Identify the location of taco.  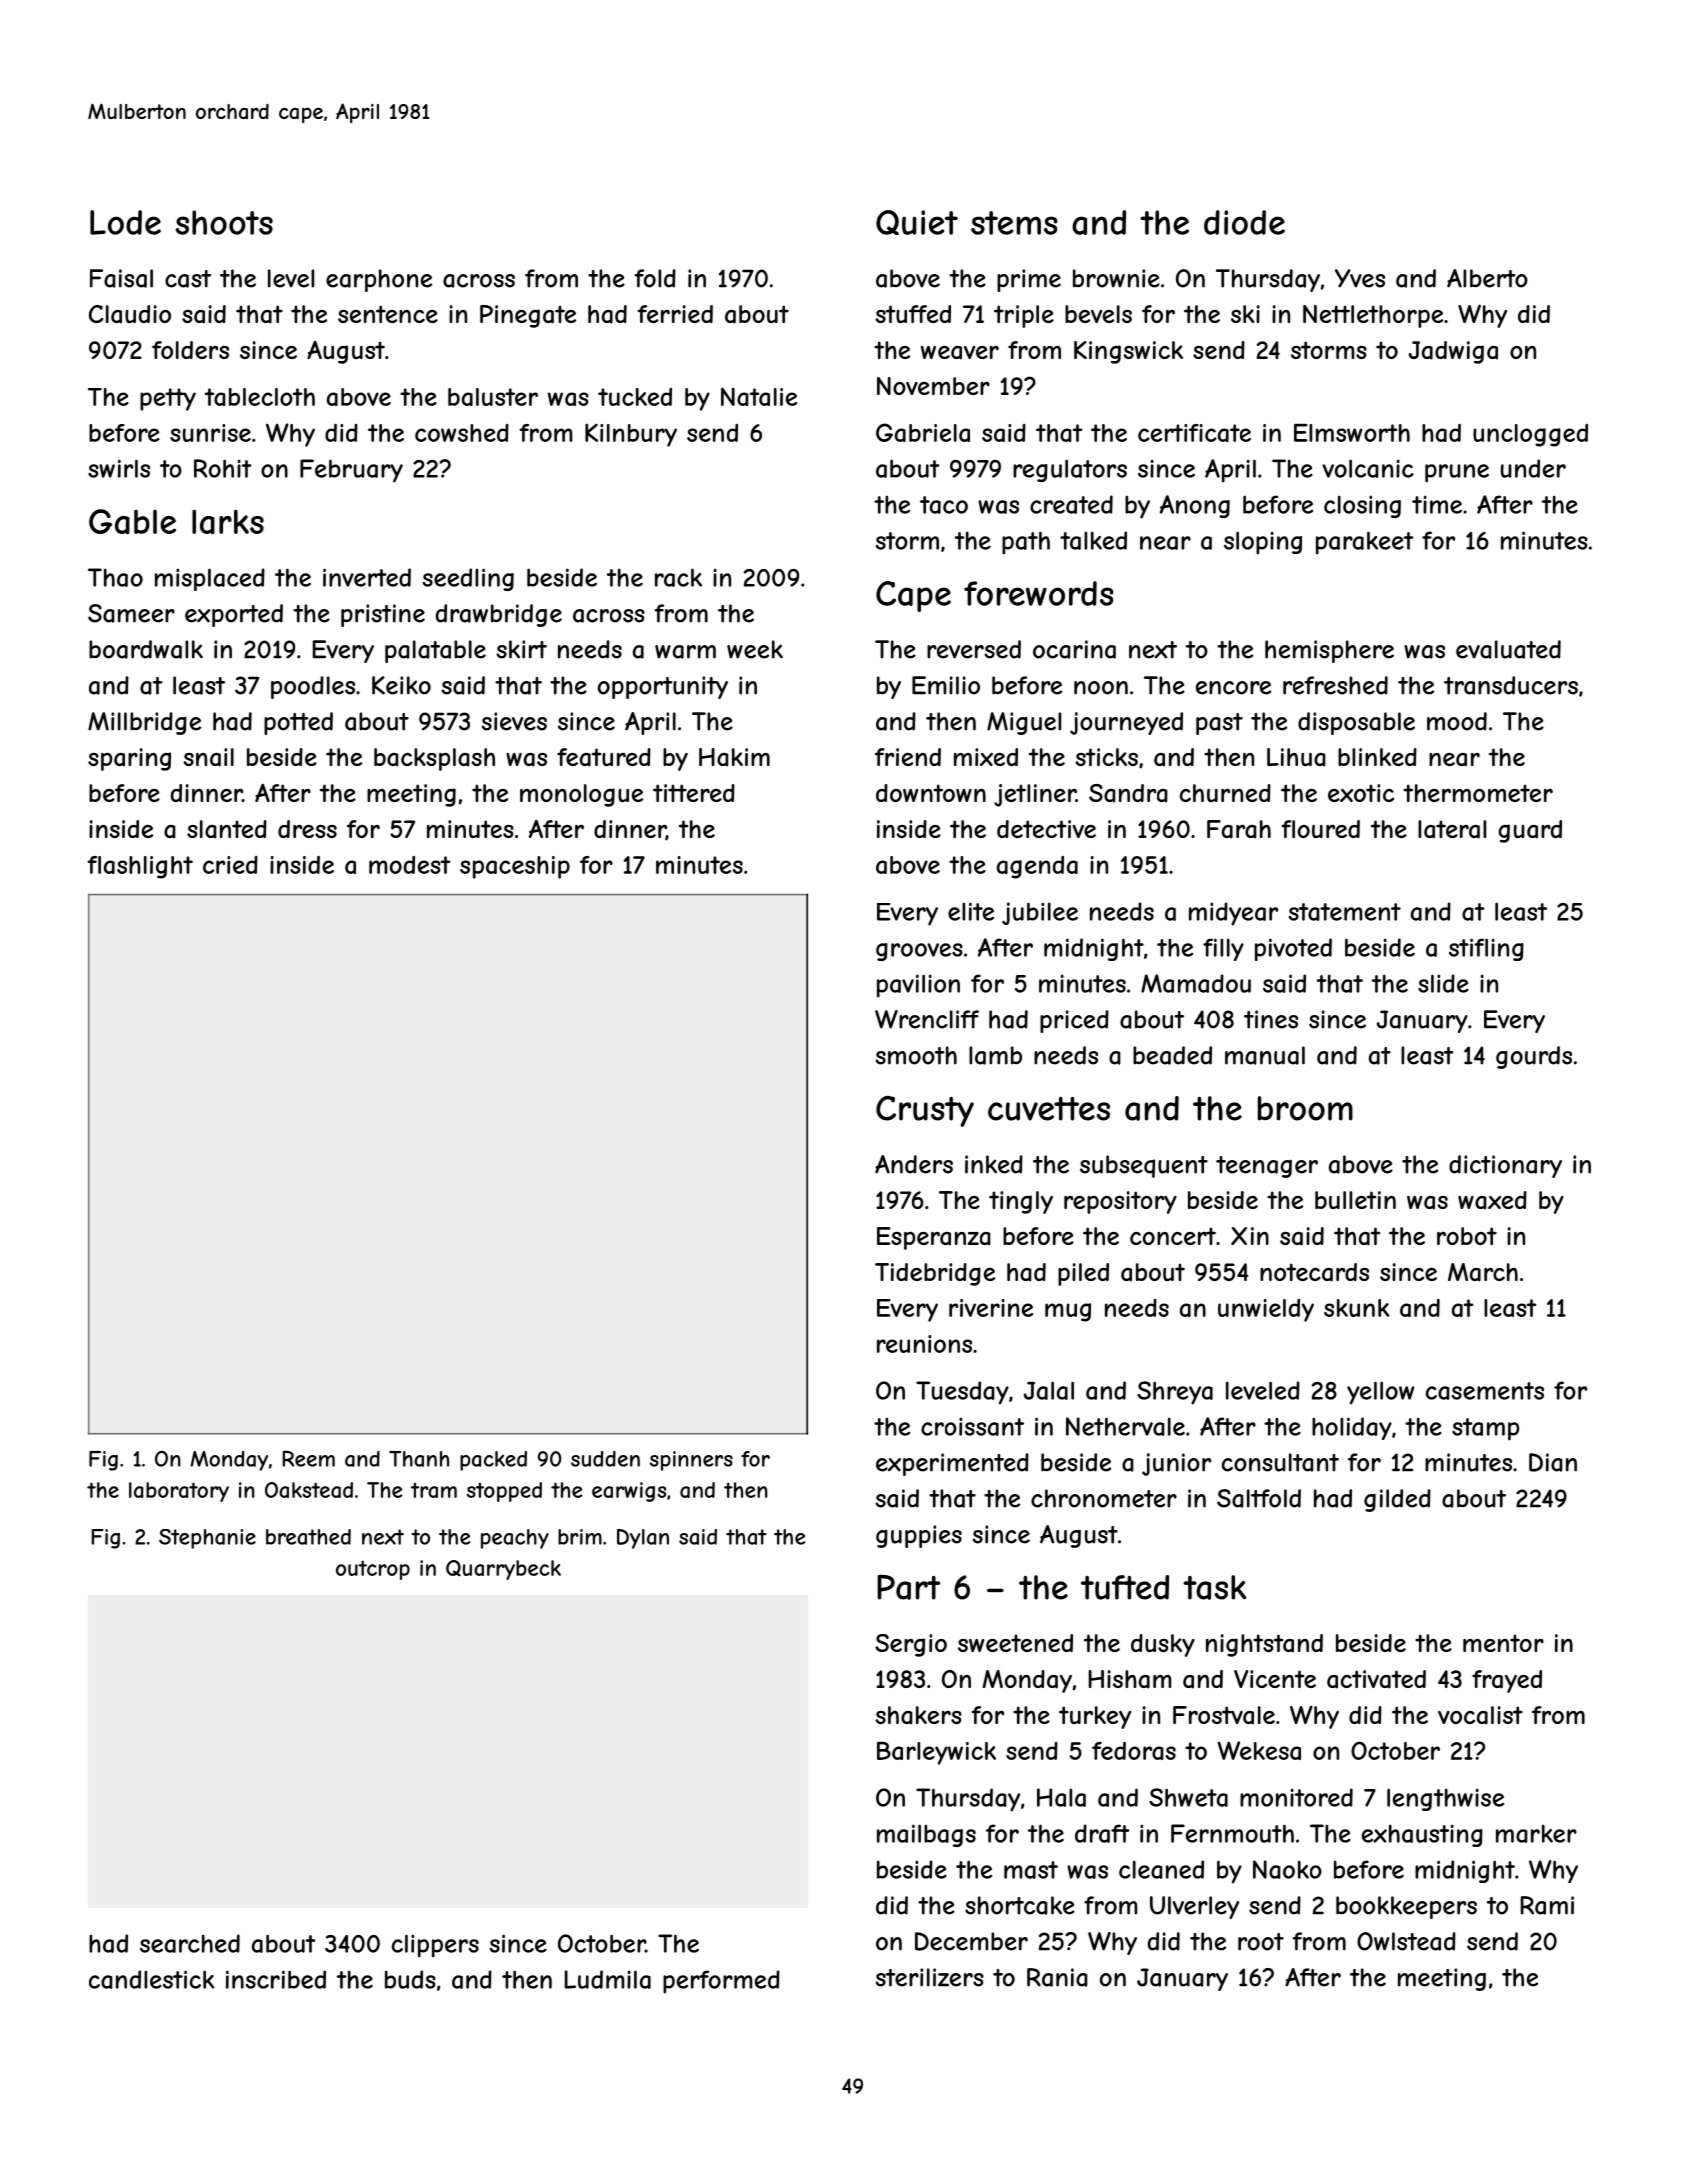
(944, 505).
